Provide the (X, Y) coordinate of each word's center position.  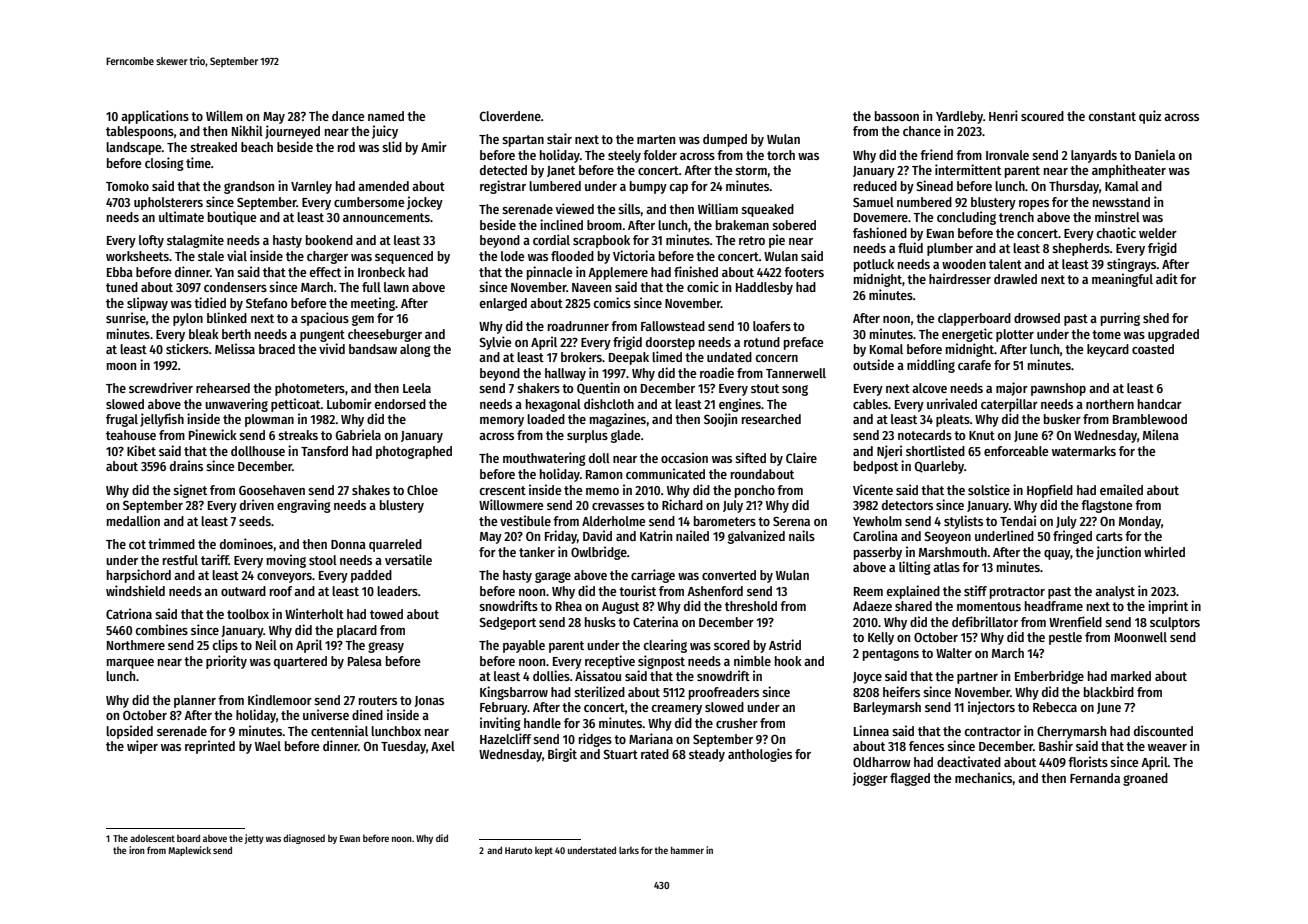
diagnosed (304, 839)
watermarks (1084, 451)
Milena (1161, 434)
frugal (122, 420)
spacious (325, 319)
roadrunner (578, 326)
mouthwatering (544, 459)
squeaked (767, 210)
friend (936, 154)
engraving (304, 506)
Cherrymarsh (1071, 732)
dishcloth (609, 403)
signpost (661, 662)
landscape (133, 148)
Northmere (136, 645)
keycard (1108, 350)
